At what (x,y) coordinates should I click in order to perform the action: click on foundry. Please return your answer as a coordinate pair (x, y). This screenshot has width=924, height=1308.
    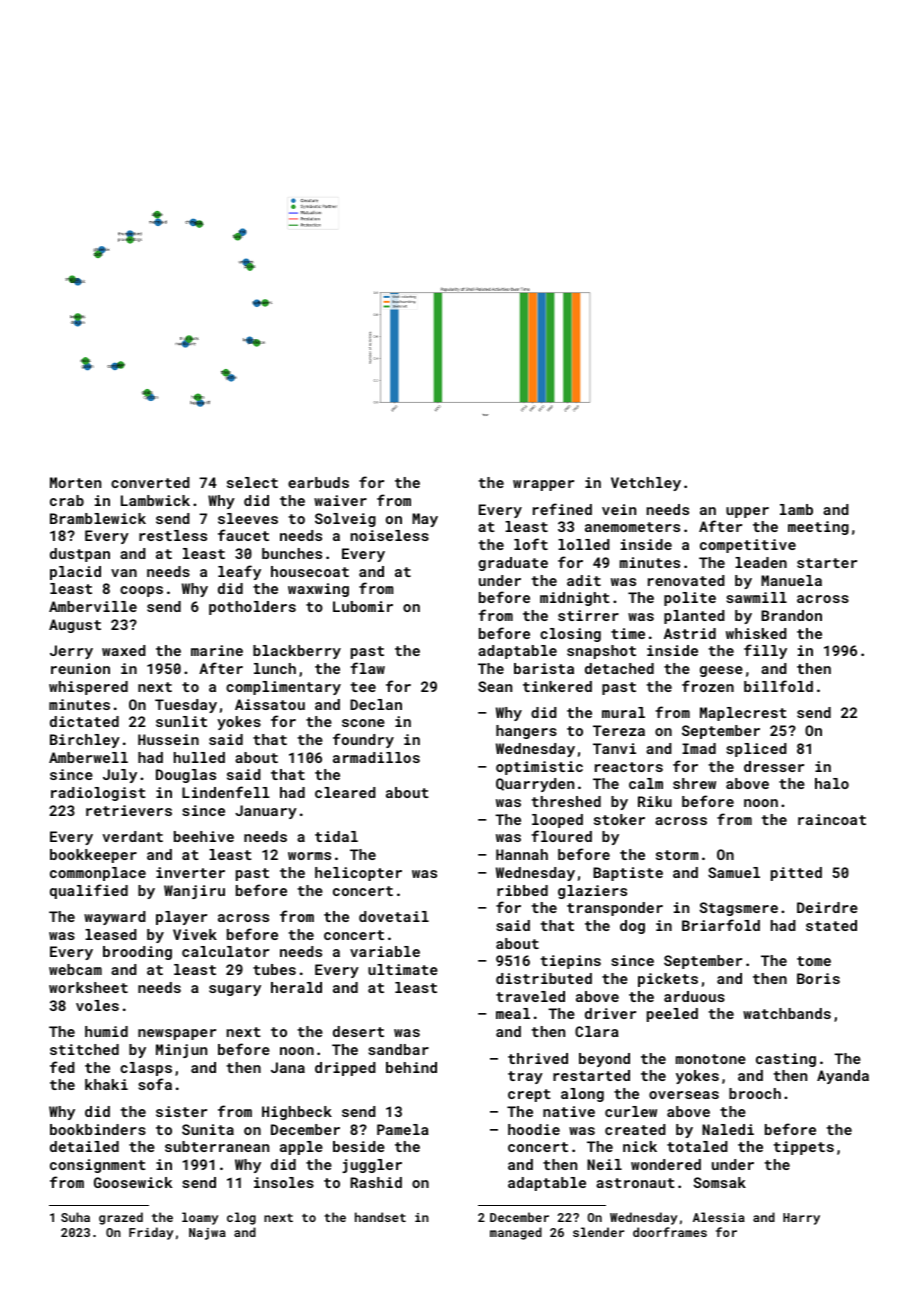
    Looking at the image, I should click on (363, 740).
